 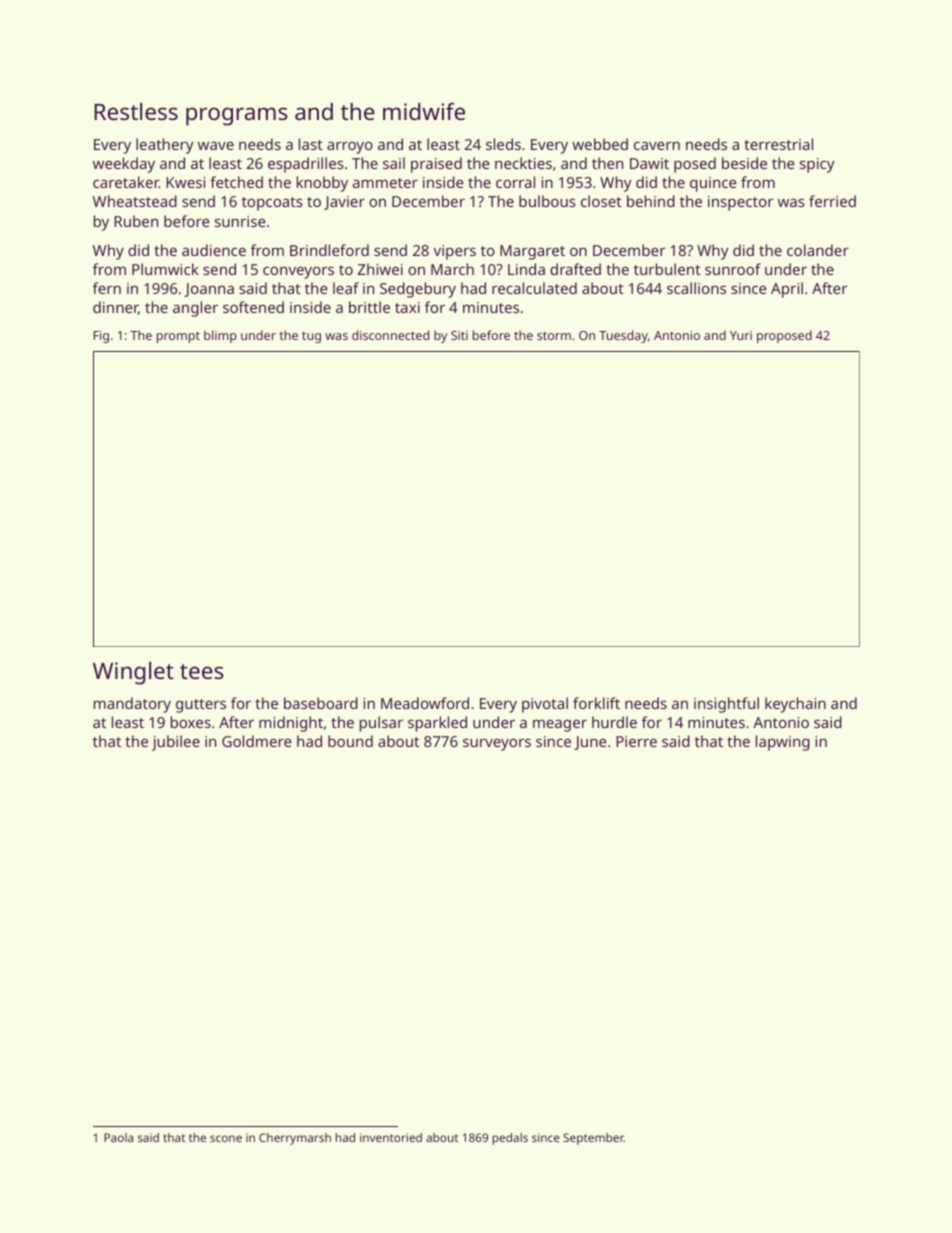 I want to click on terrestrial, so click(x=778, y=144).
